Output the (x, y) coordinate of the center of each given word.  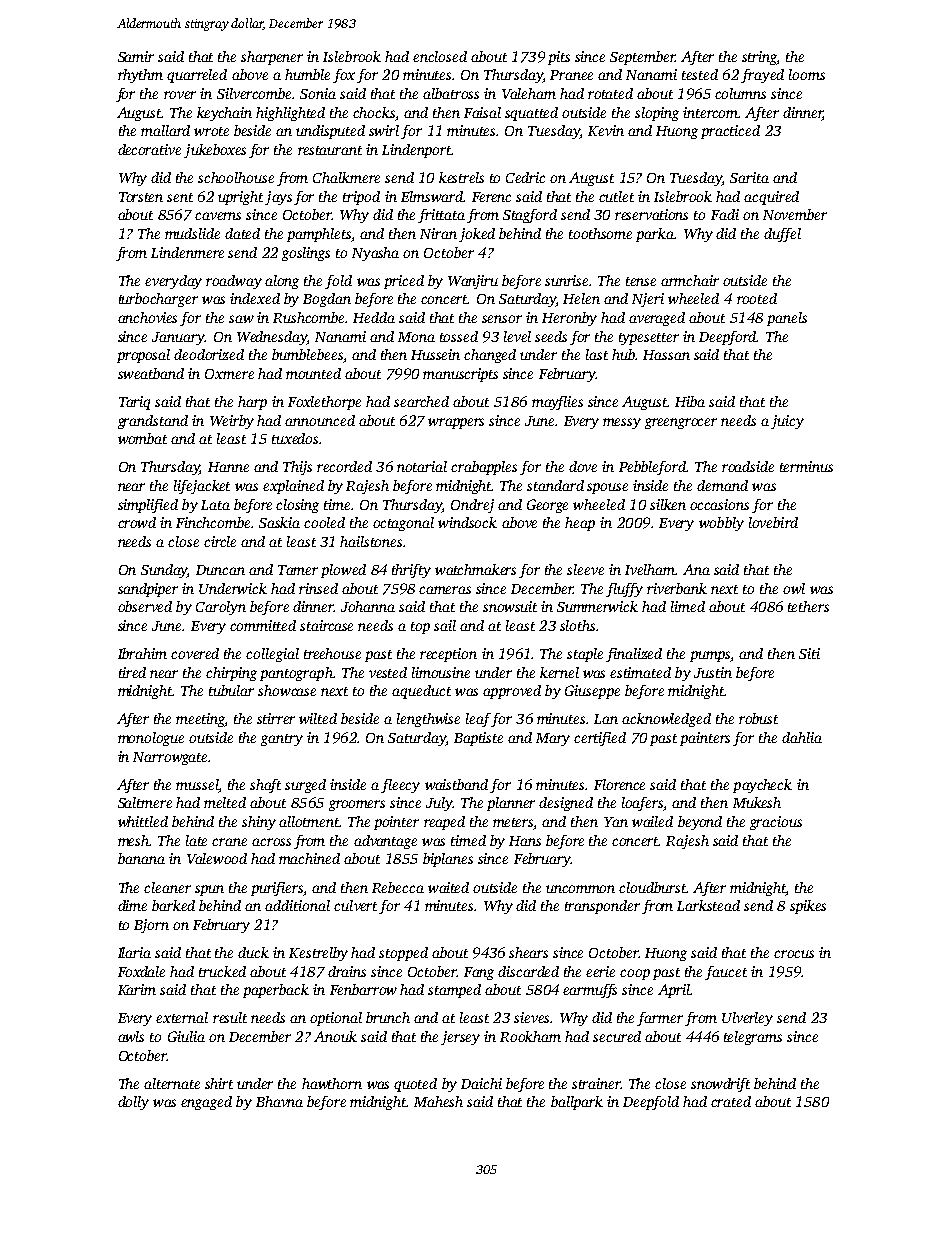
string (759, 58)
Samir (136, 56)
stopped (403, 954)
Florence (619, 784)
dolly (133, 1103)
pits (559, 58)
